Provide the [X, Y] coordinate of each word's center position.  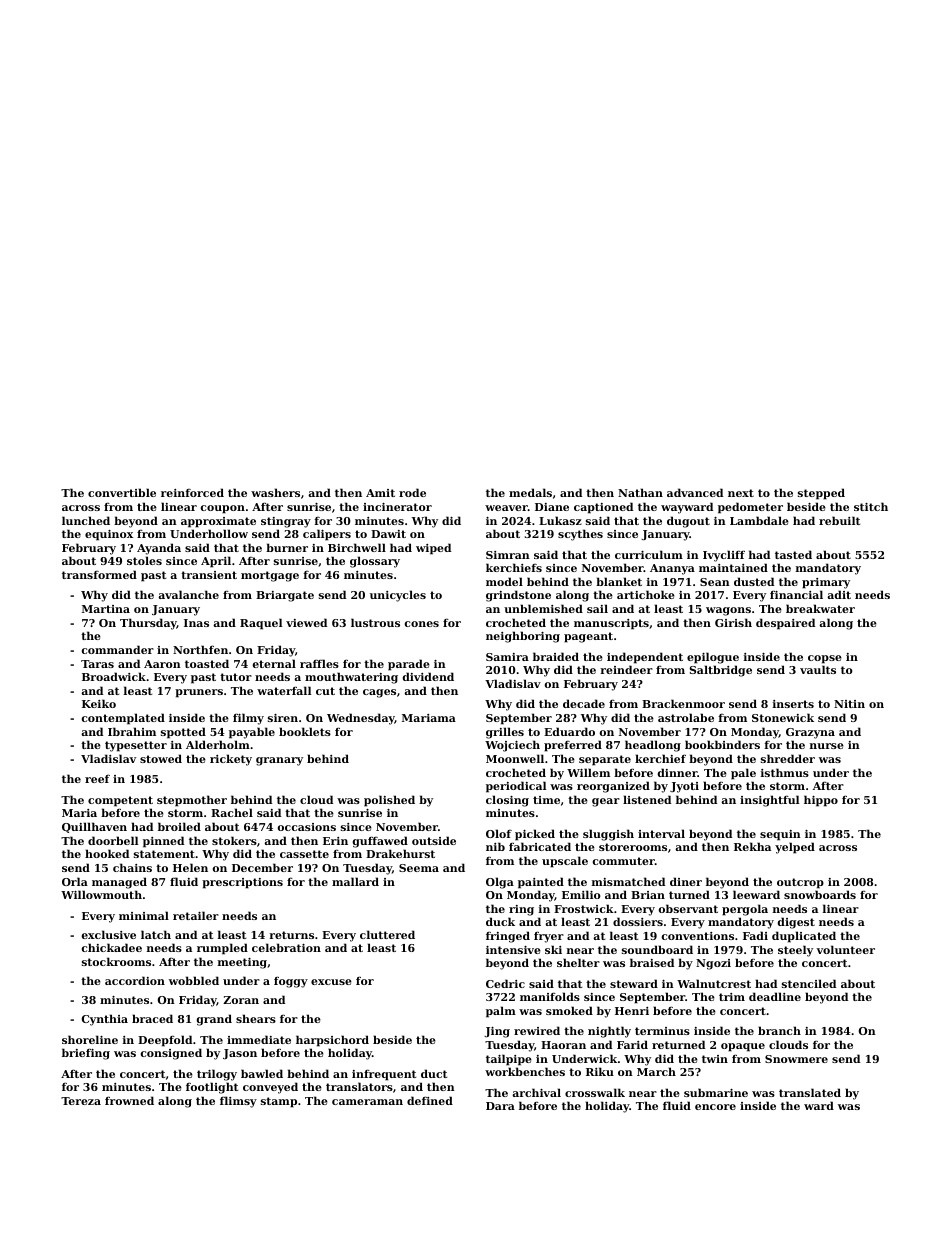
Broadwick [114, 676]
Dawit [388, 534]
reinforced [192, 492]
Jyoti [684, 787]
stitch [871, 506]
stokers [234, 840]
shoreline [90, 1039]
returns [291, 935]
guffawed [380, 842]
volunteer [845, 949]
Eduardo [569, 731]
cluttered [387, 934]
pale [743, 774]
